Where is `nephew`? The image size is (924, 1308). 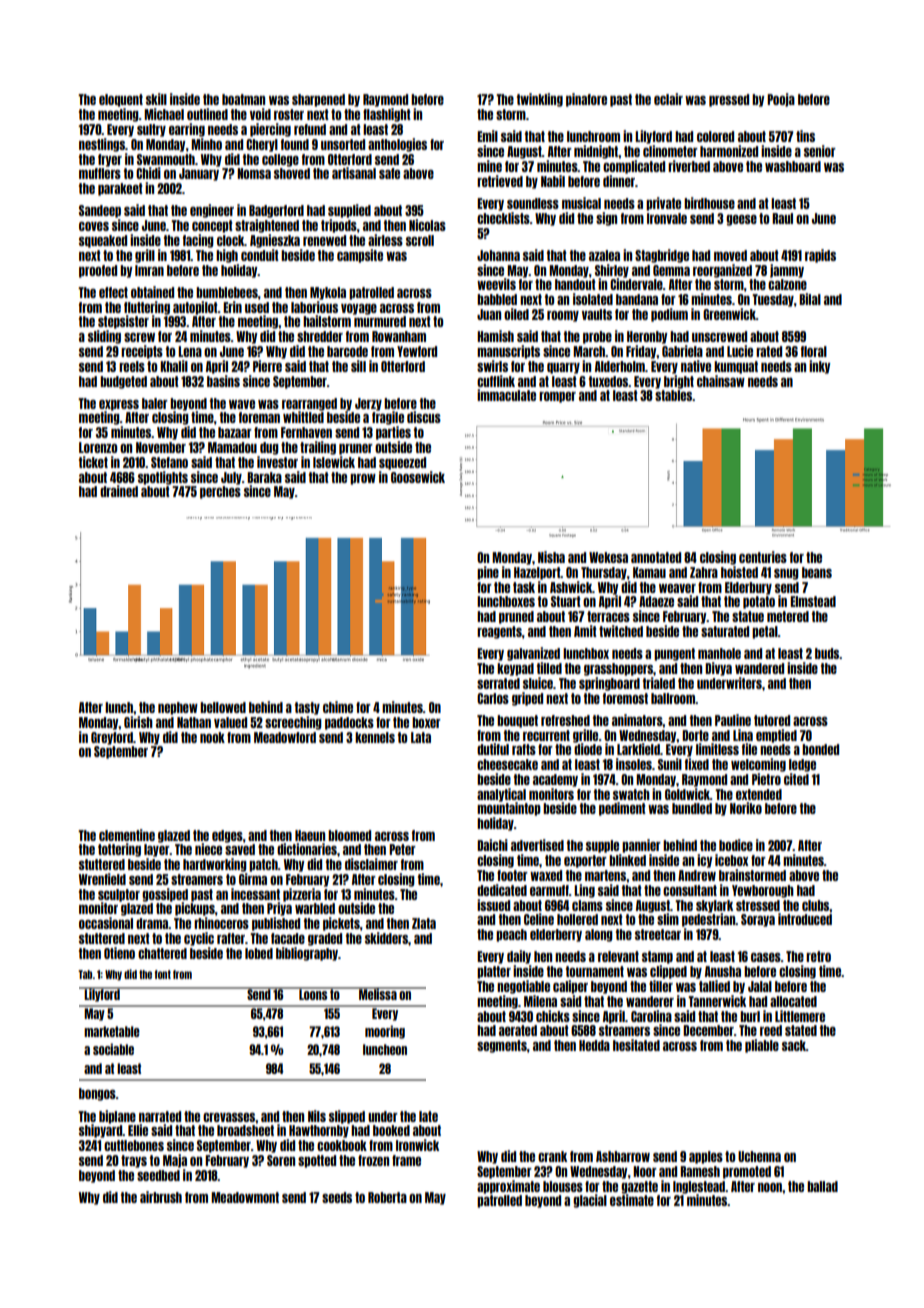 nephew is located at coordinates (178, 708).
